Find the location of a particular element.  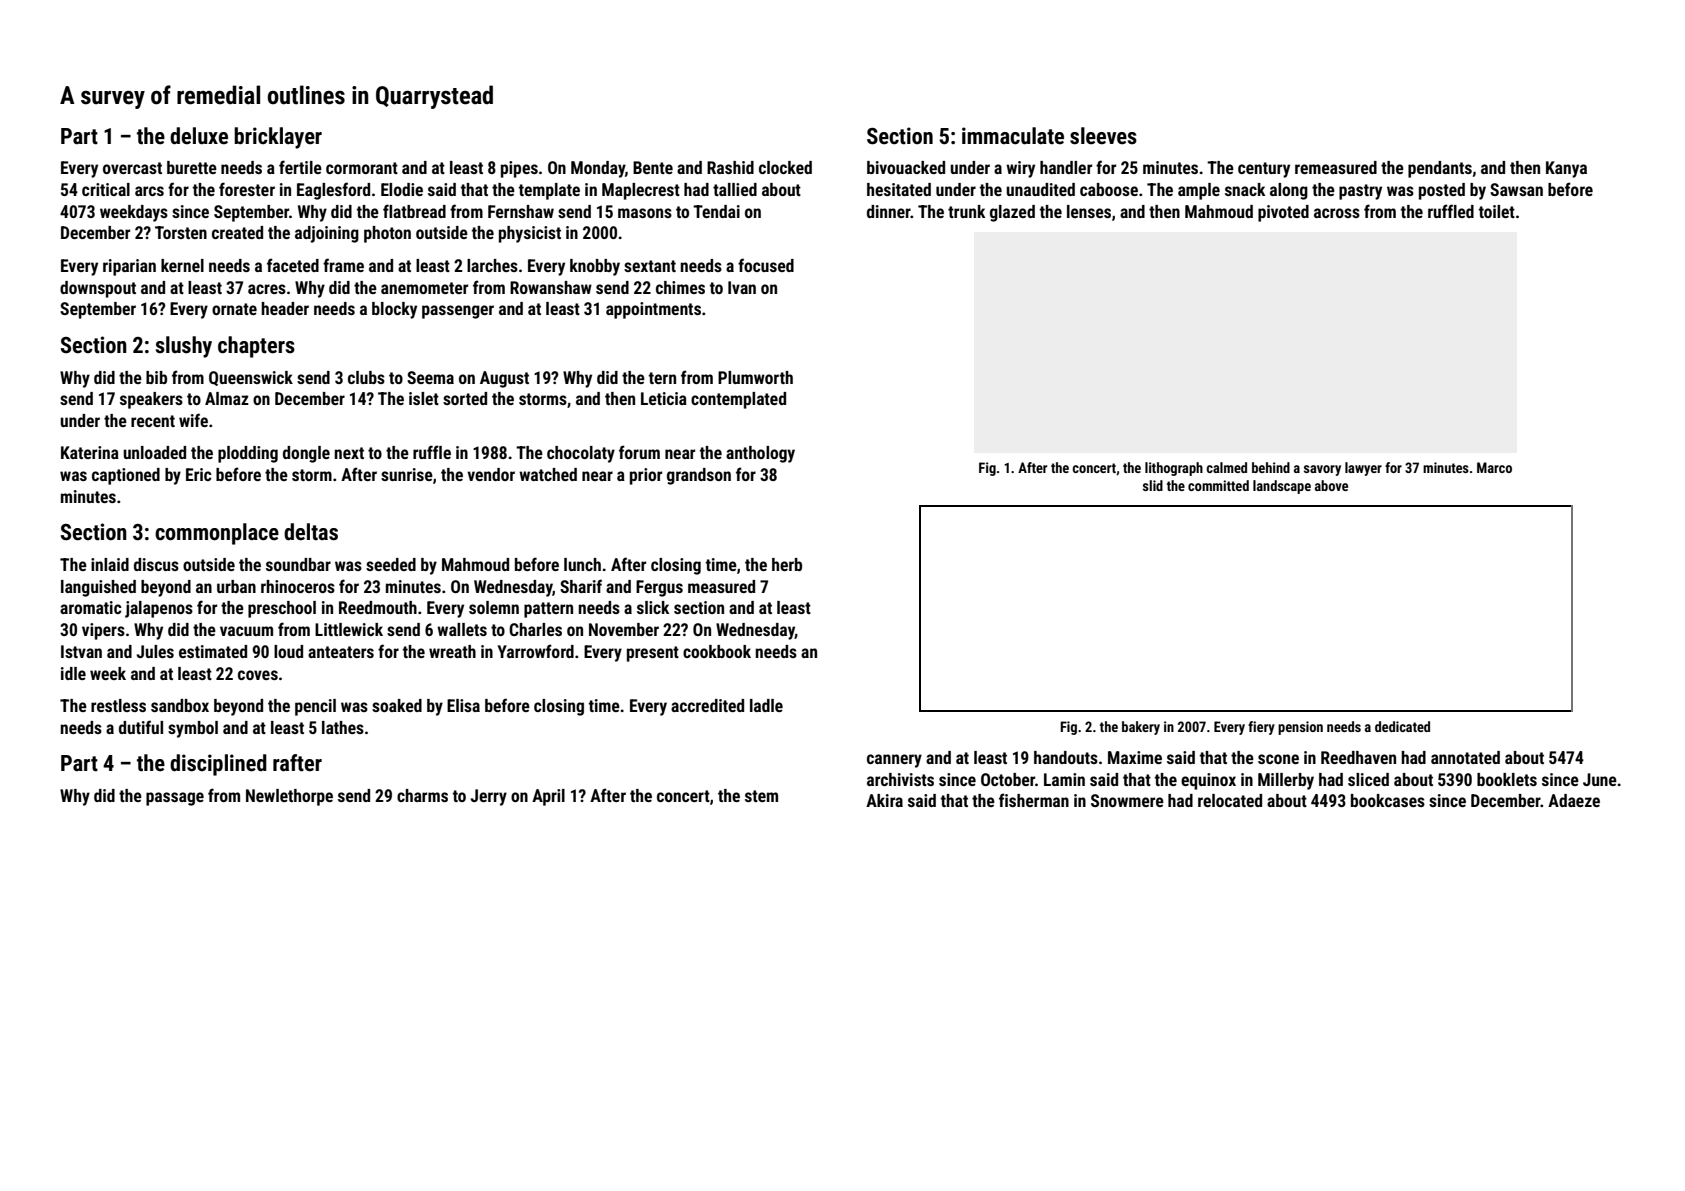

overcast is located at coordinates (132, 168).
